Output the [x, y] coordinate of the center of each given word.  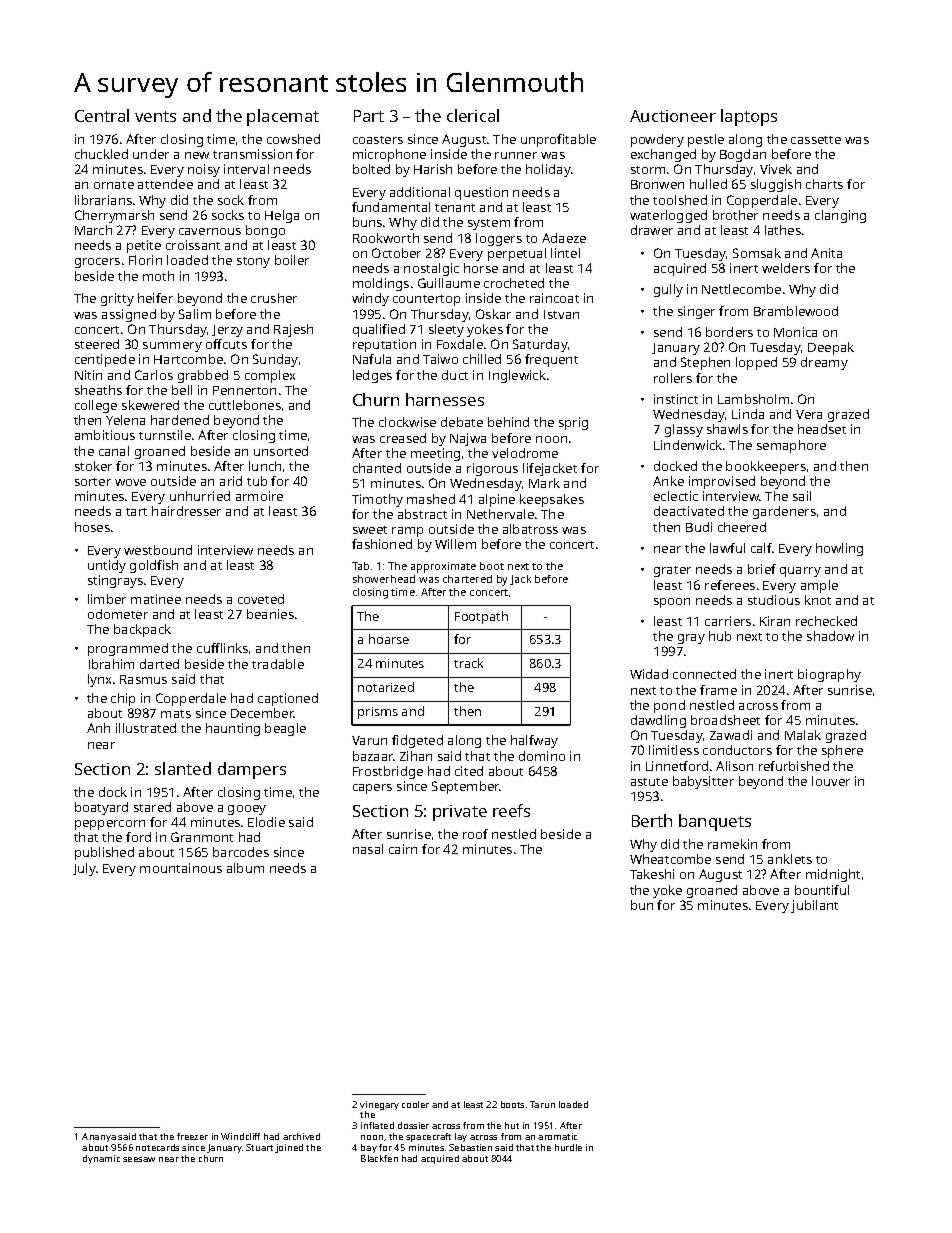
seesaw [139, 1159]
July [84, 869]
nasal [368, 849]
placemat [283, 117]
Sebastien [470, 1147]
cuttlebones [245, 405]
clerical [473, 115]
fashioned [382, 544]
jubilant [814, 906]
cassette [816, 140]
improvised [722, 482]
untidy [107, 566]
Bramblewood [796, 311]
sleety [446, 330]
